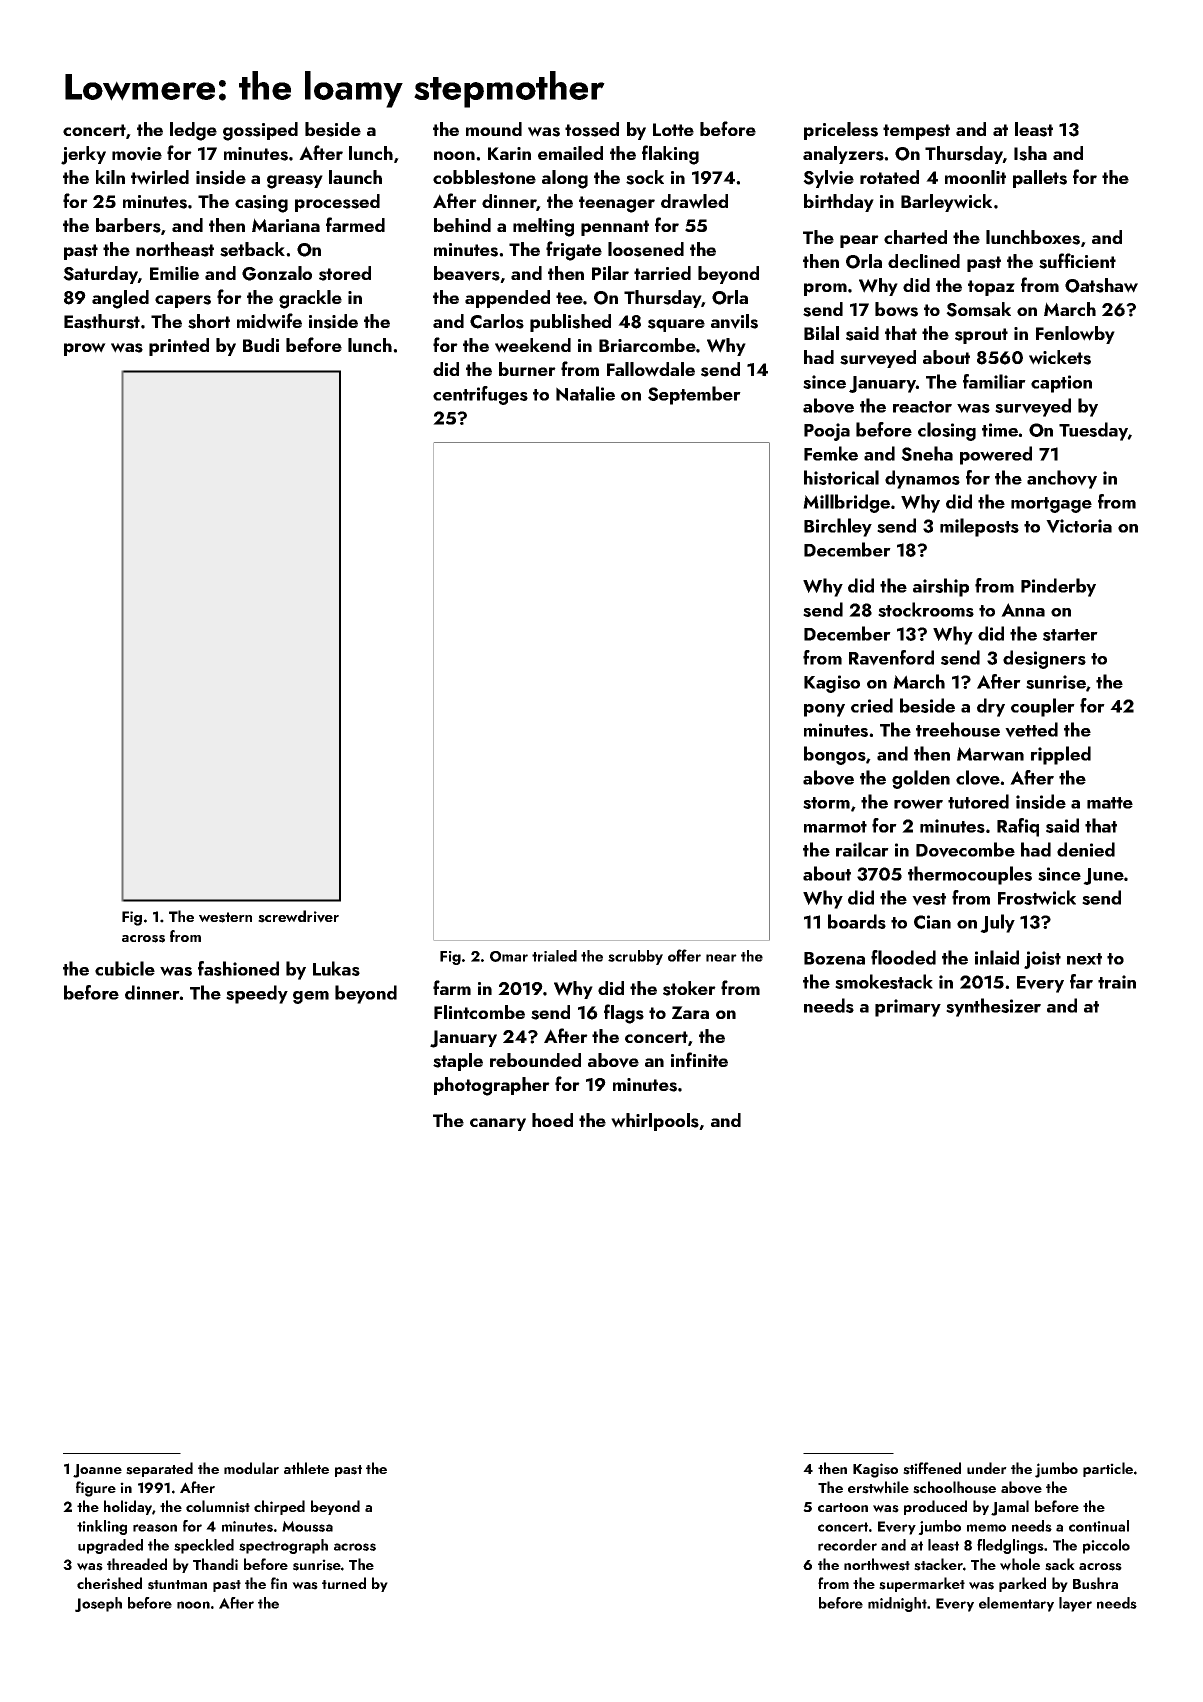  I want to click on trialed, so click(554, 956).
